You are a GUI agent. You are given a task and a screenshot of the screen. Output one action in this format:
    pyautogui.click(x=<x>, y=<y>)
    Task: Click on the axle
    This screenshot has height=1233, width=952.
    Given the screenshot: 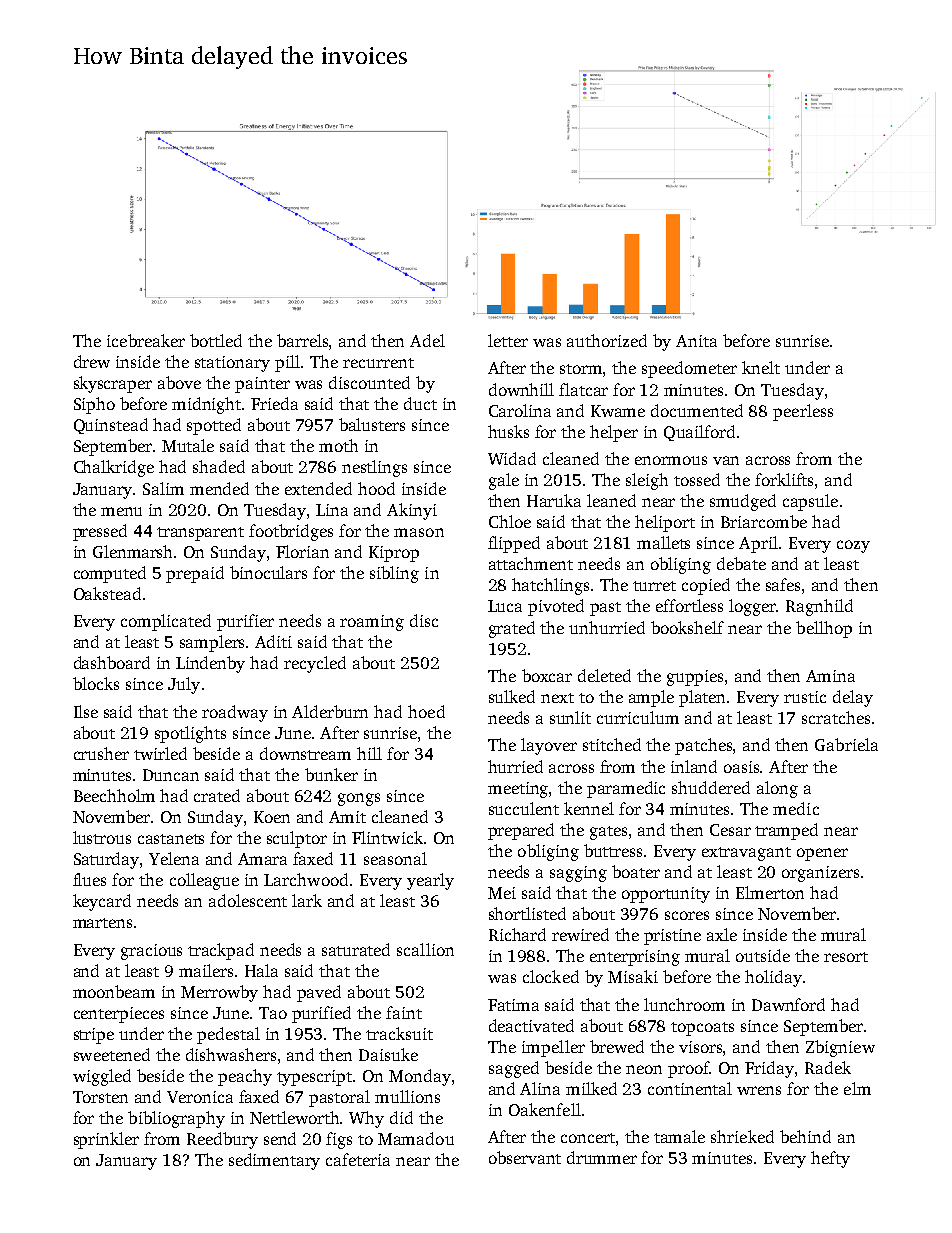 What is the action you would take?
    pyautogui.click(x=722, y=934)
